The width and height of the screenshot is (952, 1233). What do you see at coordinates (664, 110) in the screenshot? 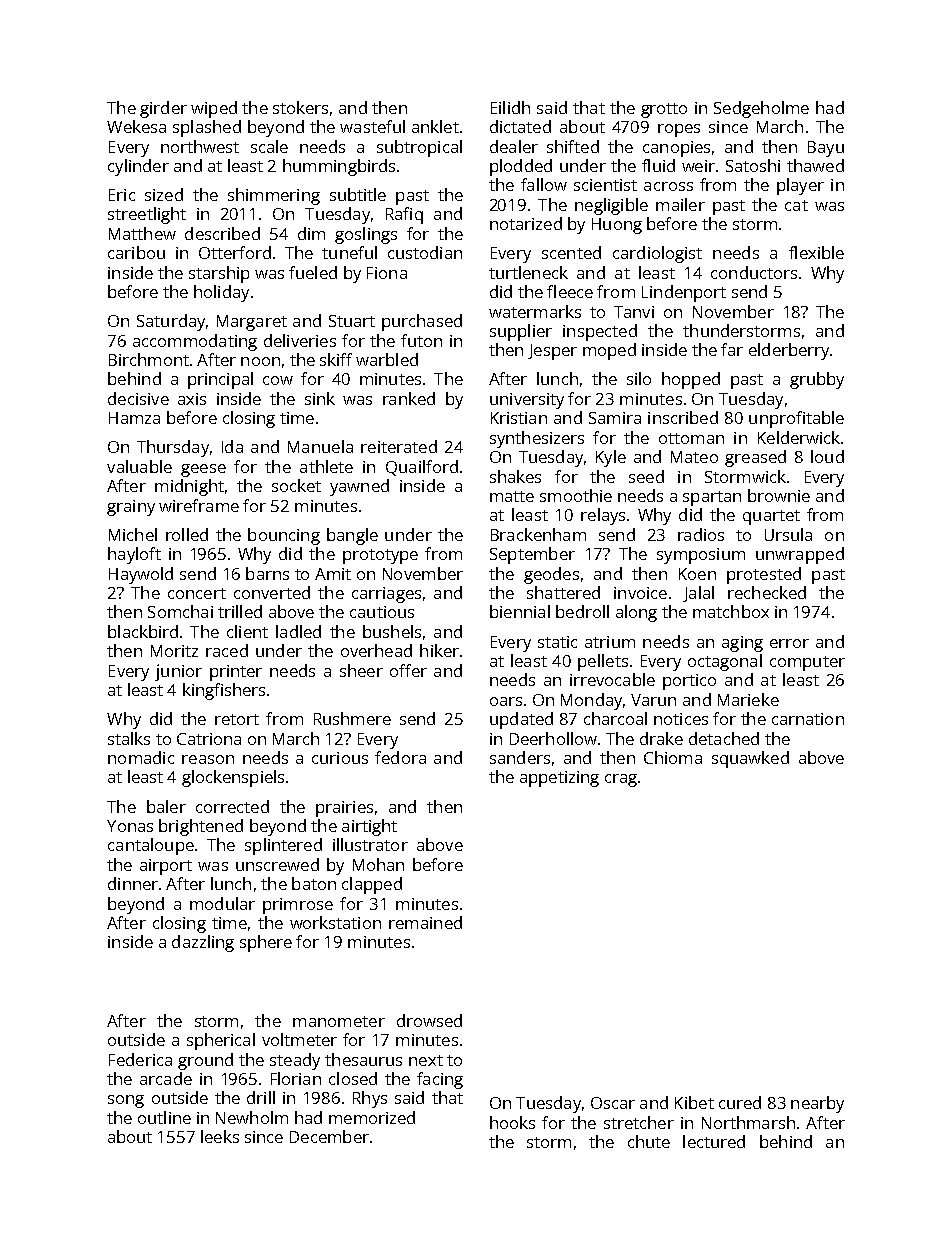
I see `grotto` at bounding box center [664, 110].
